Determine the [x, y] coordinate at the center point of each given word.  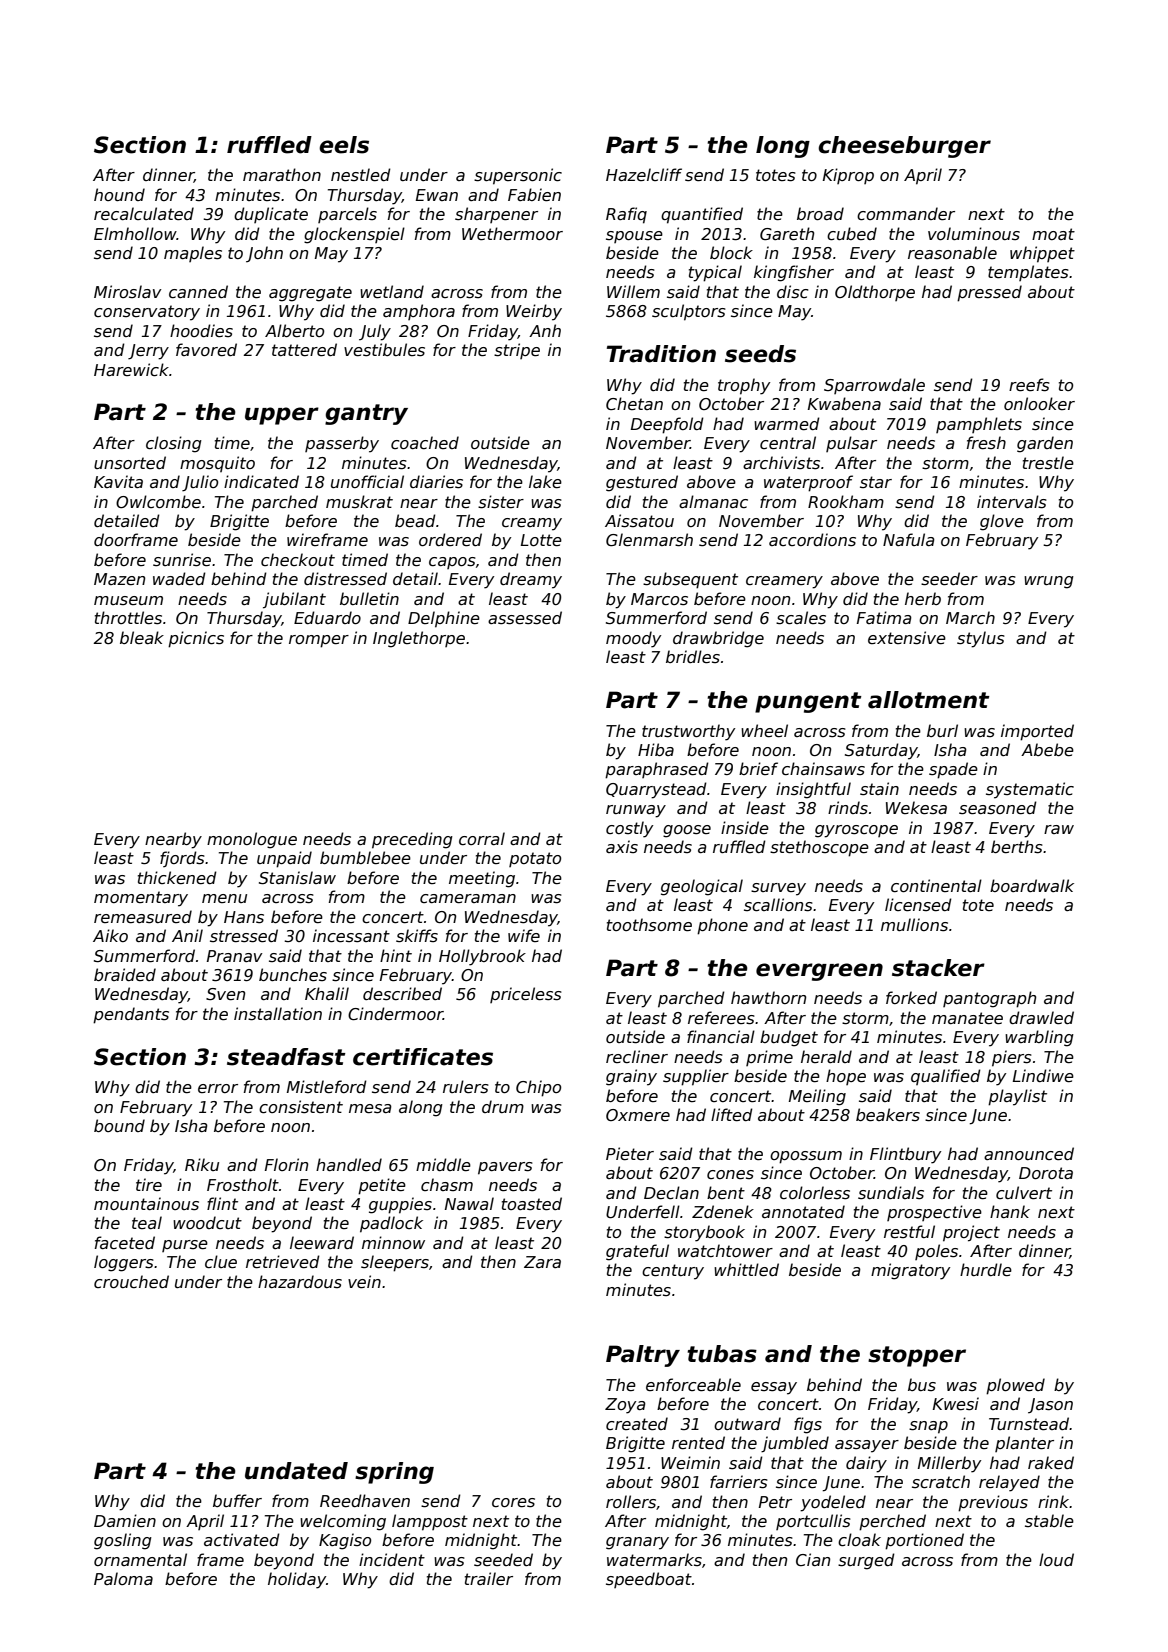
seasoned [998, 808]
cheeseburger [904, 147]
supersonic [518, 176]
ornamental [140, 1559]
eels [344, 145]
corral [482, 838]
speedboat [649, 1580]
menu [224, 898]
